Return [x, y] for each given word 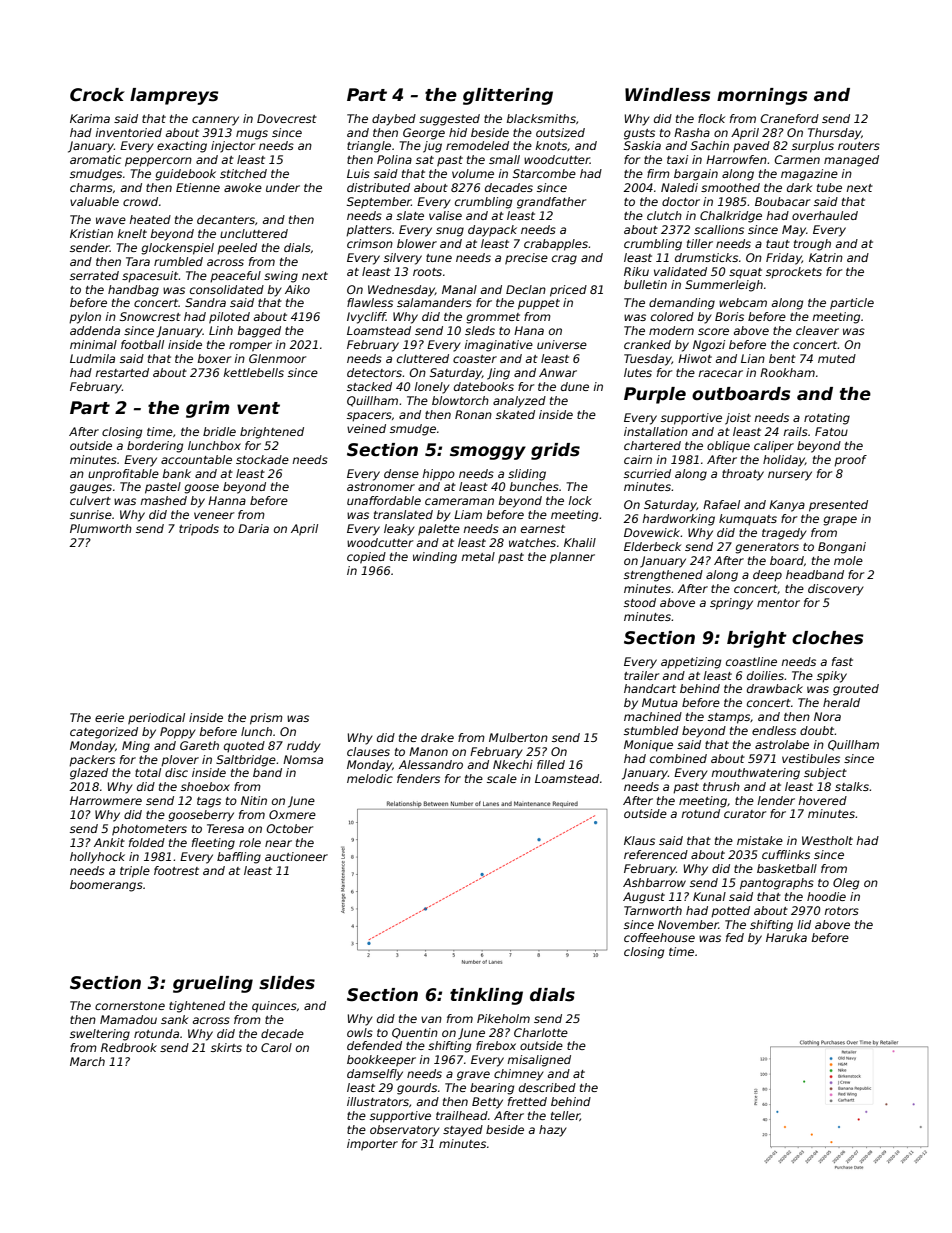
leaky [399, 530]
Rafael [721, 504]
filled [551, 764]
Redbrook [129, 1047]
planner [572, 558]
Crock [97, 95]
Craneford [789, 118]
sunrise [91, 514]
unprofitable [123, 475]
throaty [743, 475]
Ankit [109, 842]
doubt [817, 730]
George [424, 134]
